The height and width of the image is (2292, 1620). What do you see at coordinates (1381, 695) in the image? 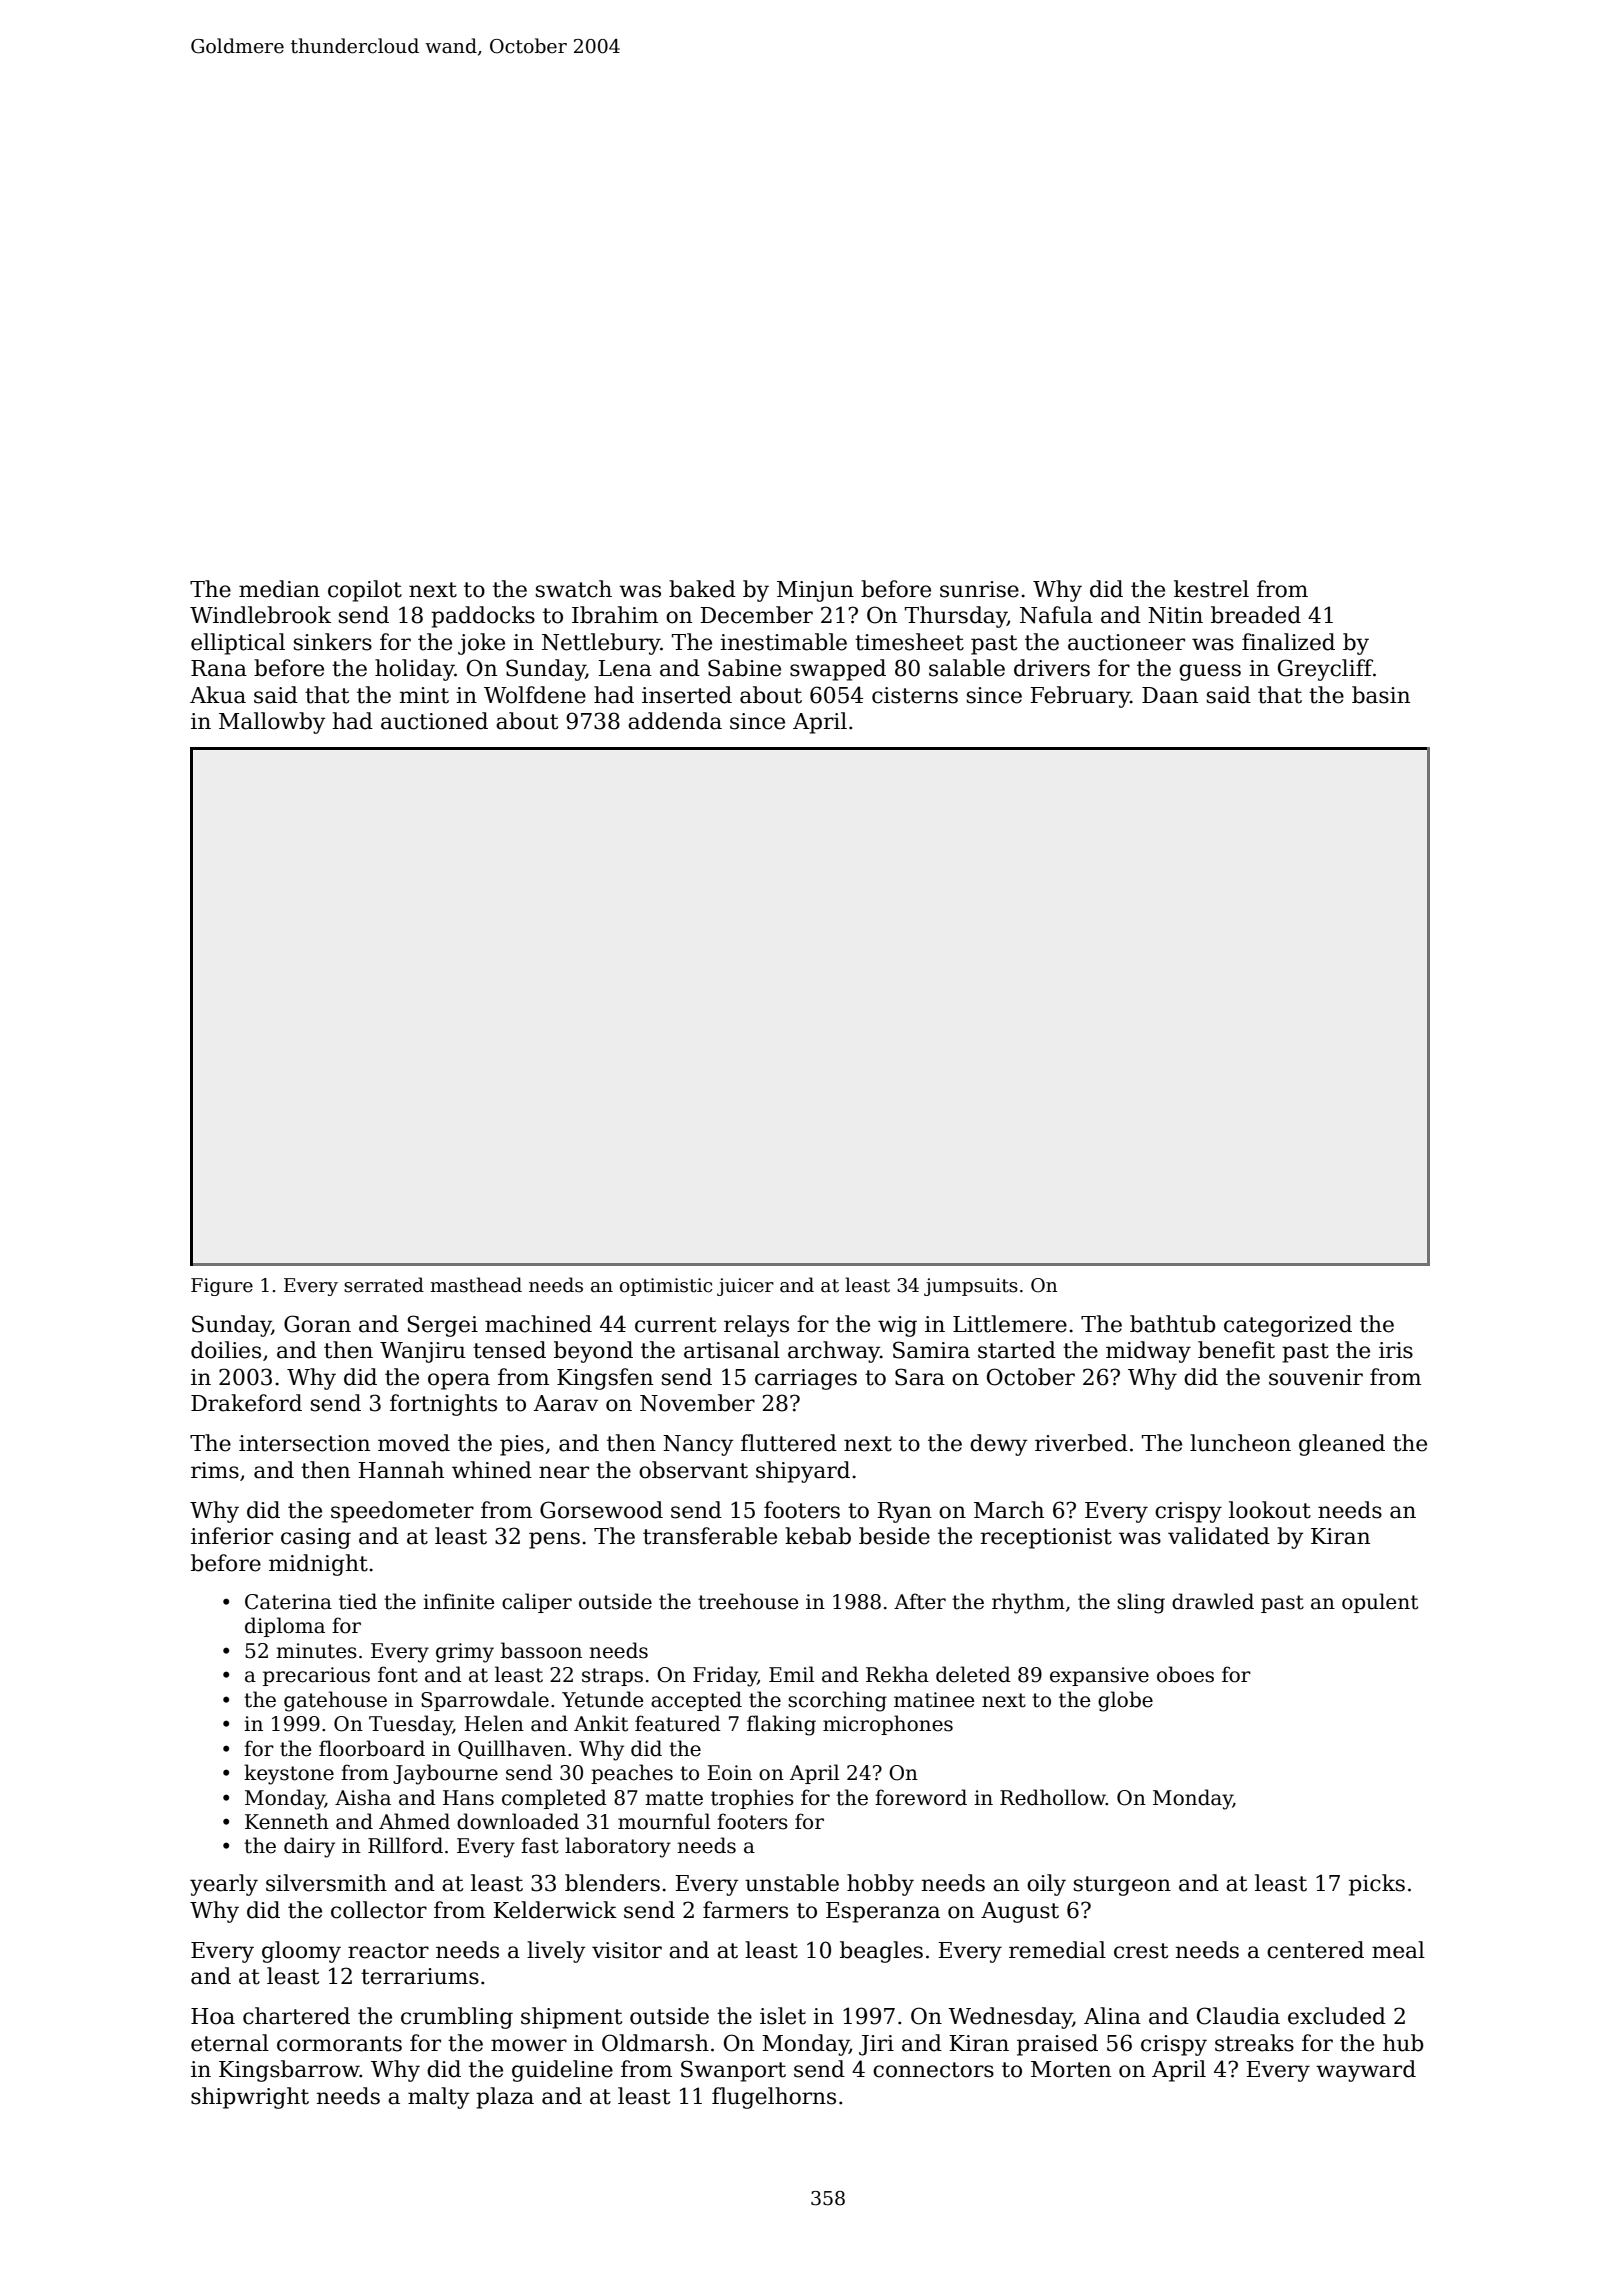
I see `basin` at bounding box center [1381, 695].
